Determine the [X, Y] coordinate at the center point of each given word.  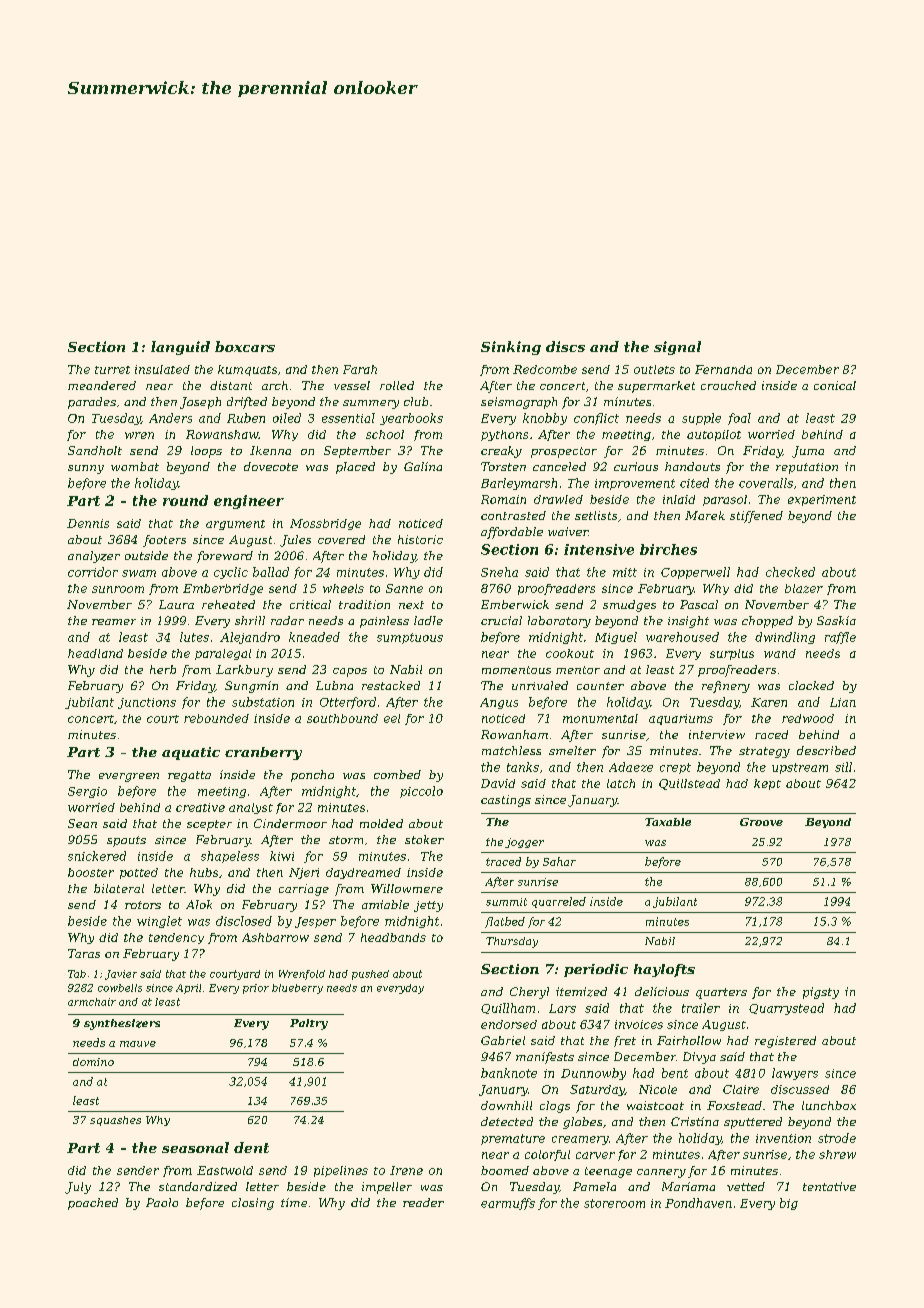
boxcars [245, 346]
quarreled [559, 902]
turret [112, 370]
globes [582, 1123]
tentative [829, 1186]
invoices [639, 1024]
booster [91, 872]
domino [93, 1062]
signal [677, 348]
